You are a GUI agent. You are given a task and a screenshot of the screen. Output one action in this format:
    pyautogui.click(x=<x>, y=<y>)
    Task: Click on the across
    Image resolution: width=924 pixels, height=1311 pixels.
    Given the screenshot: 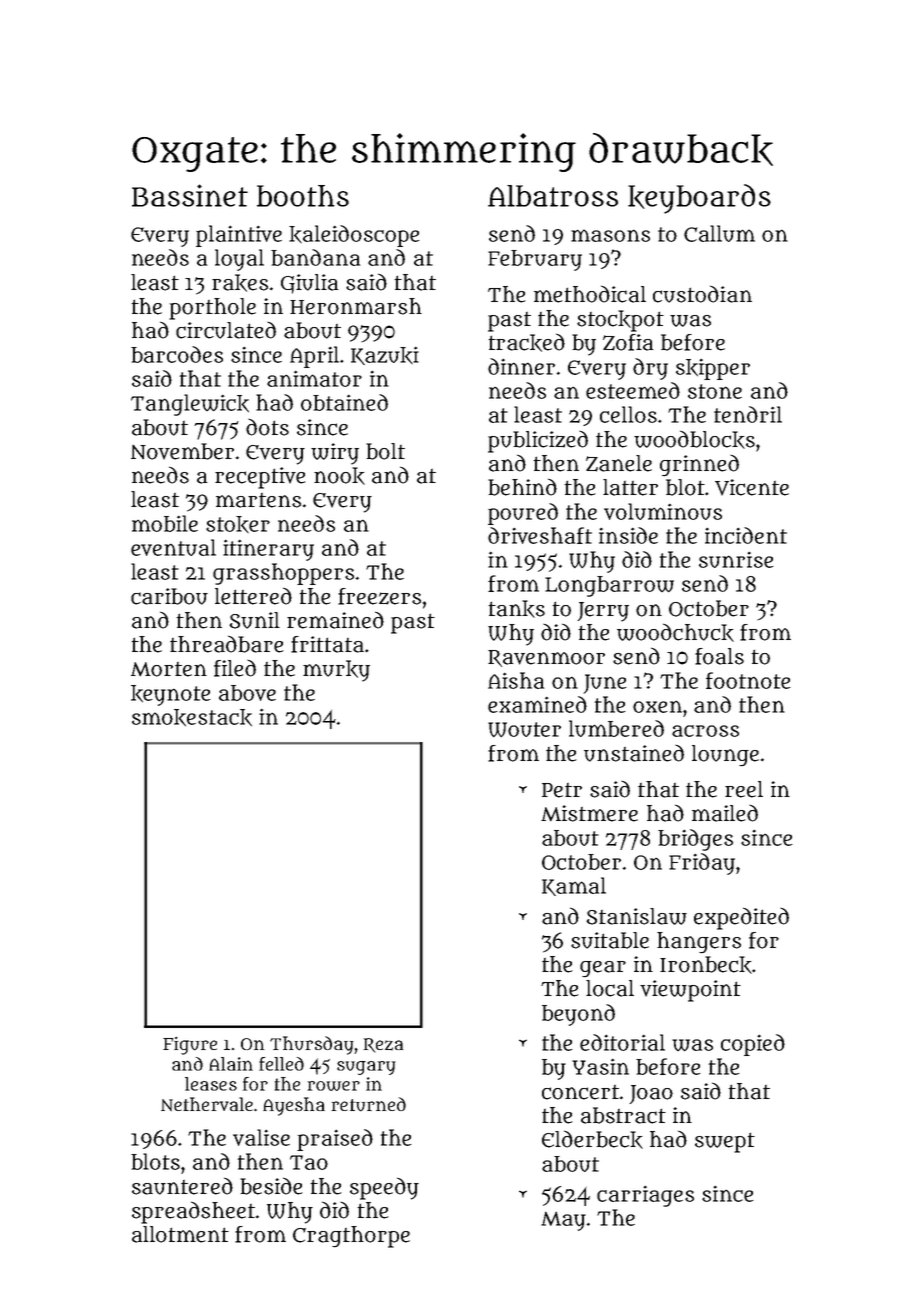 What is the action you would take?
    pyautogui.click(x=705, y=731)
